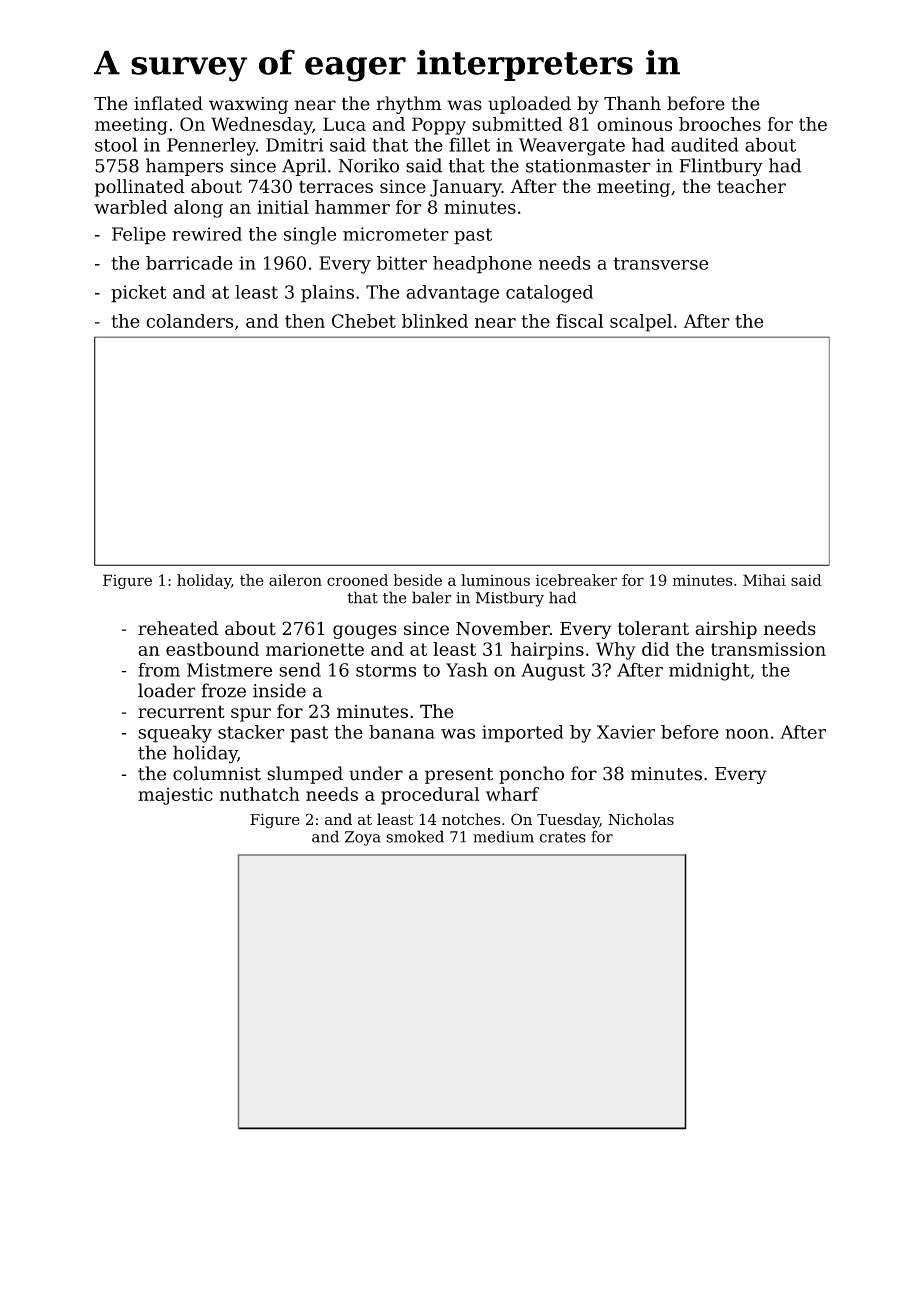 This document has width=924, height=1308. I want to click on then, so click(305, 321).
